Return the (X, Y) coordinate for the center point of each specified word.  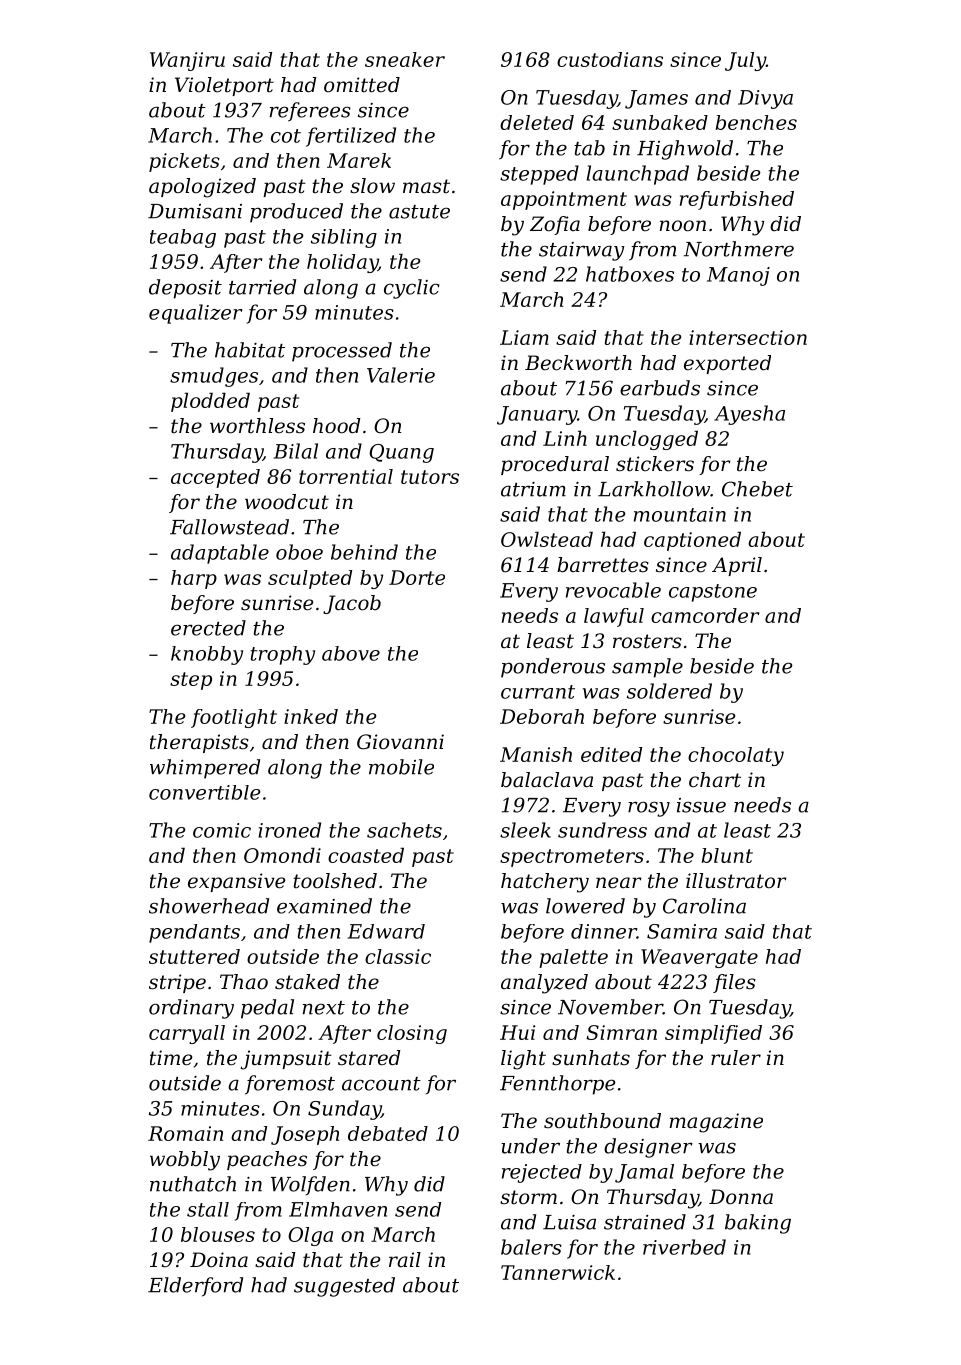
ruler (736, 1058)
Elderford (195, 1287)
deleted (537, 122)
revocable (613, 590)
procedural (555, 465)
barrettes (603, 565)
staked (307, 982)
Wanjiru (187, 61)
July (745, 61)
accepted (215, 478)
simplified (713, 1034)
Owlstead (547, 539)
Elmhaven (338, 1209)
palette (573, 958)
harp (194, 579)
